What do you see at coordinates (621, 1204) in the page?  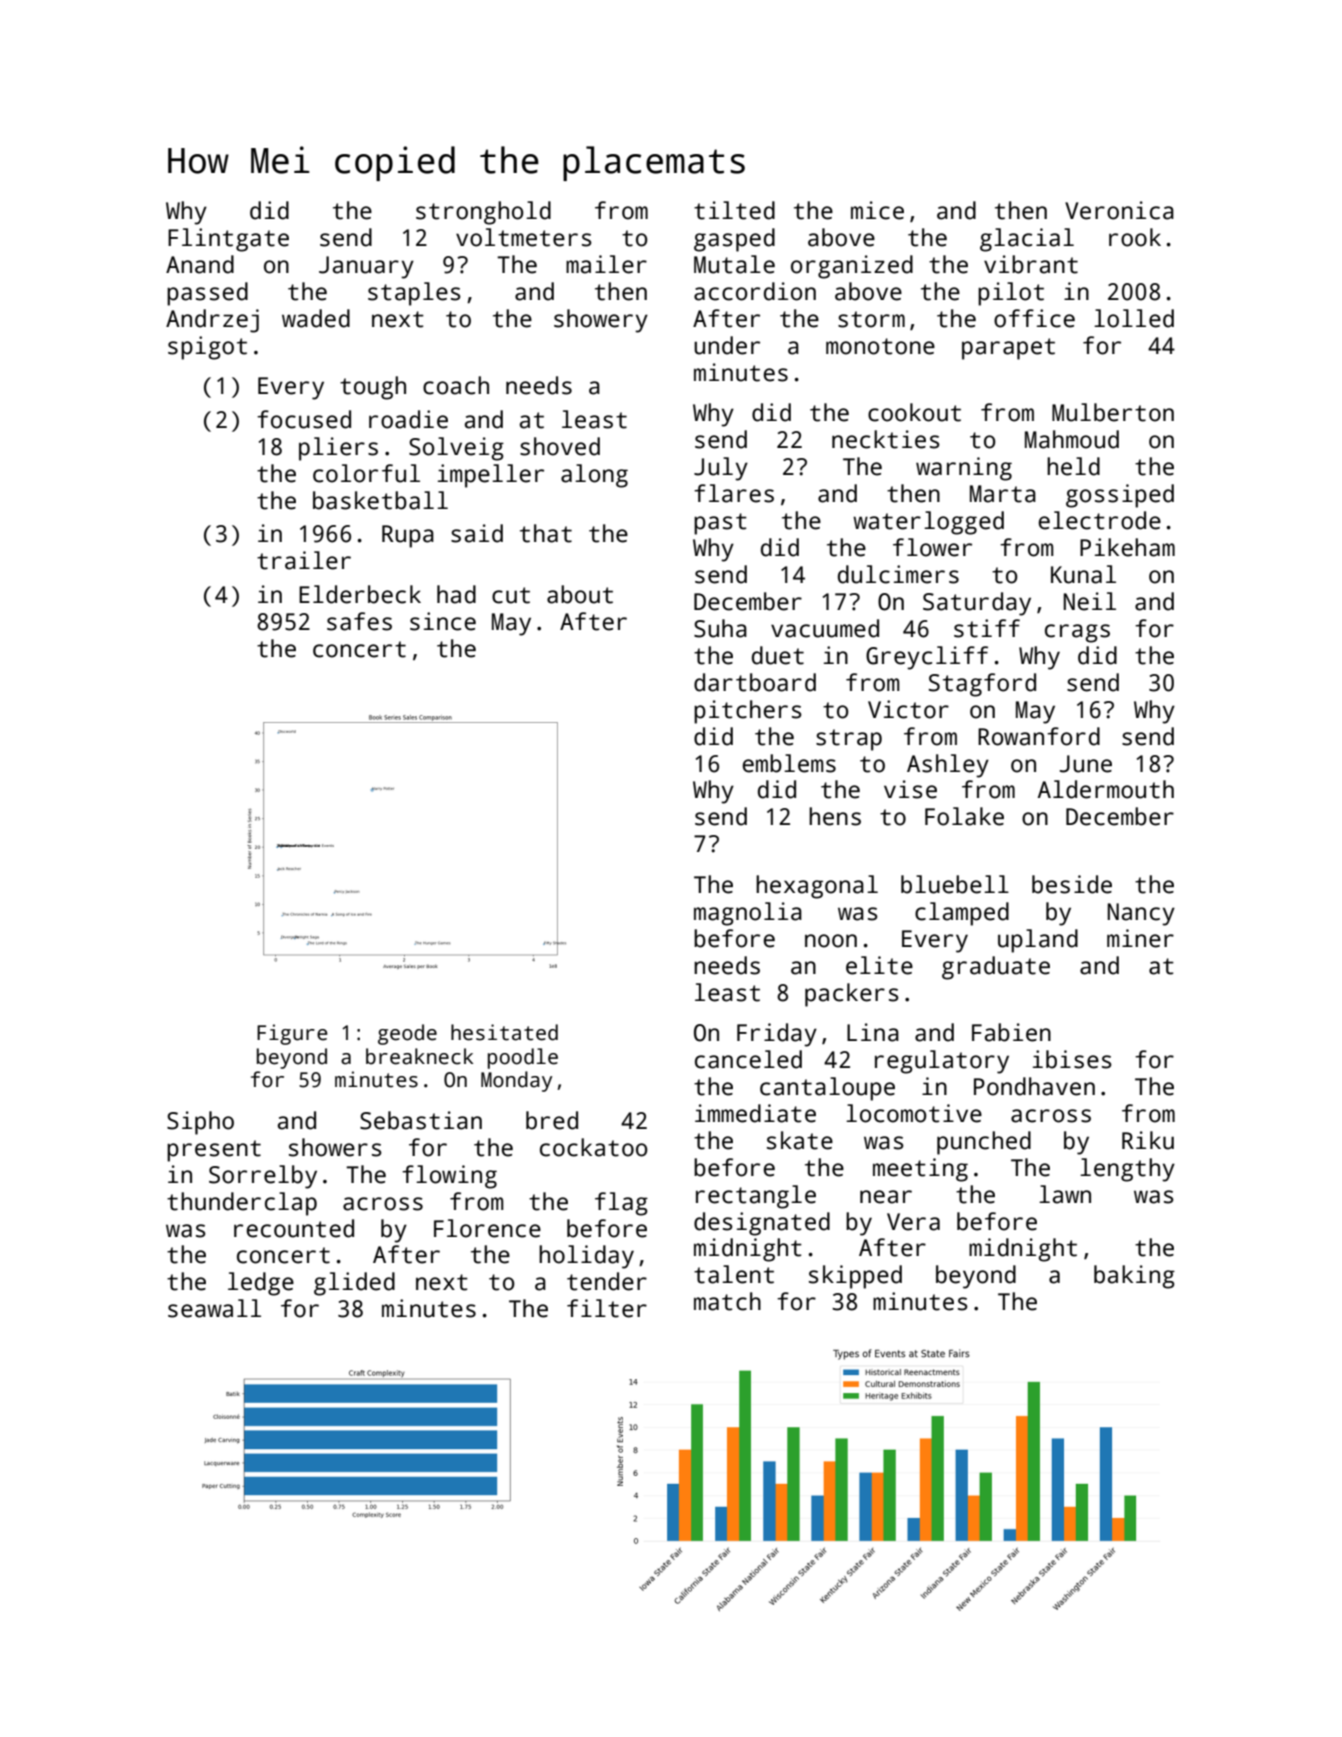 I see `flag` at bounding box center [621, 1204].
